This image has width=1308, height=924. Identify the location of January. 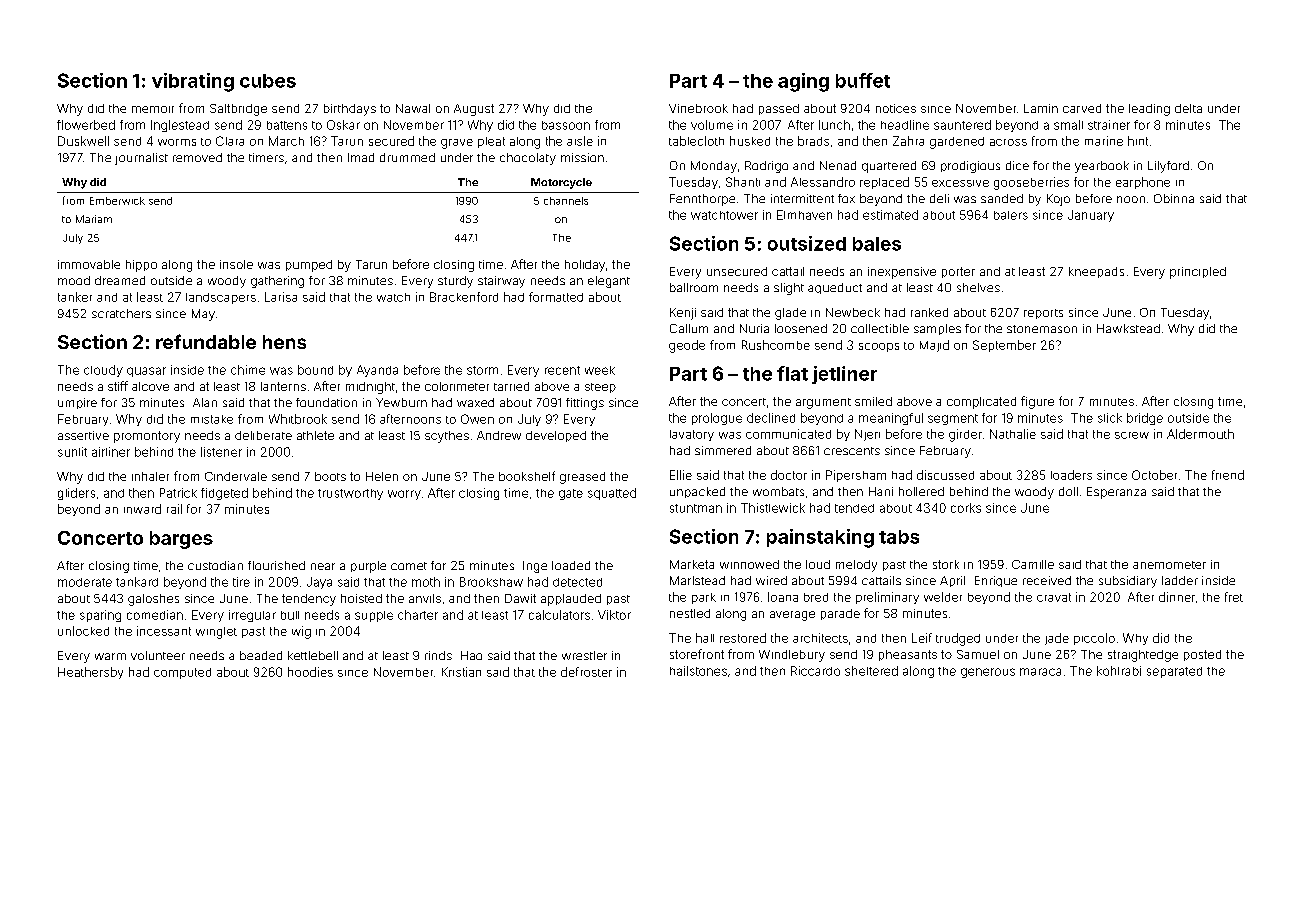
(1091, 216).
